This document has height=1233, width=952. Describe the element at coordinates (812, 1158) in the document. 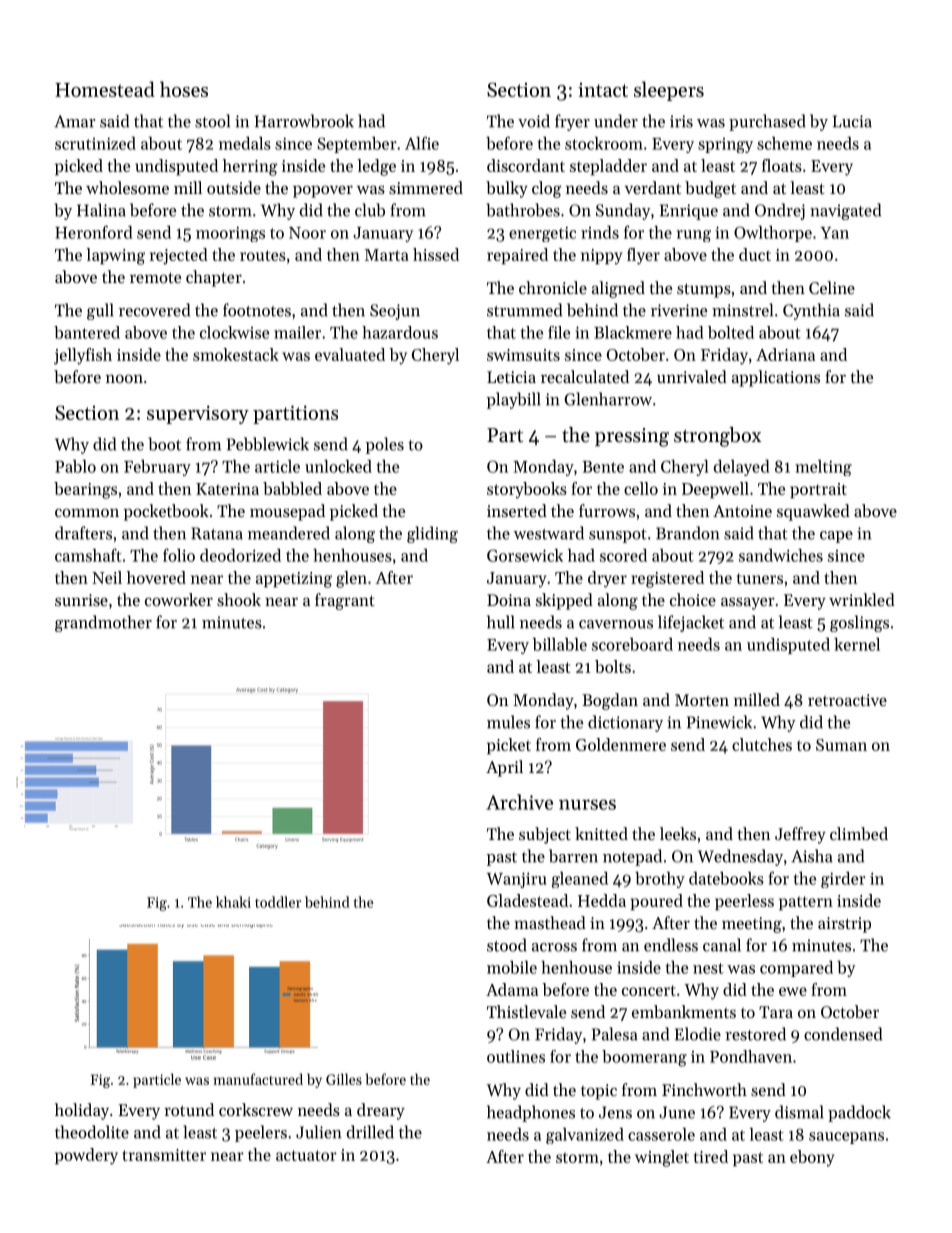

I see `ebony` at that location.
